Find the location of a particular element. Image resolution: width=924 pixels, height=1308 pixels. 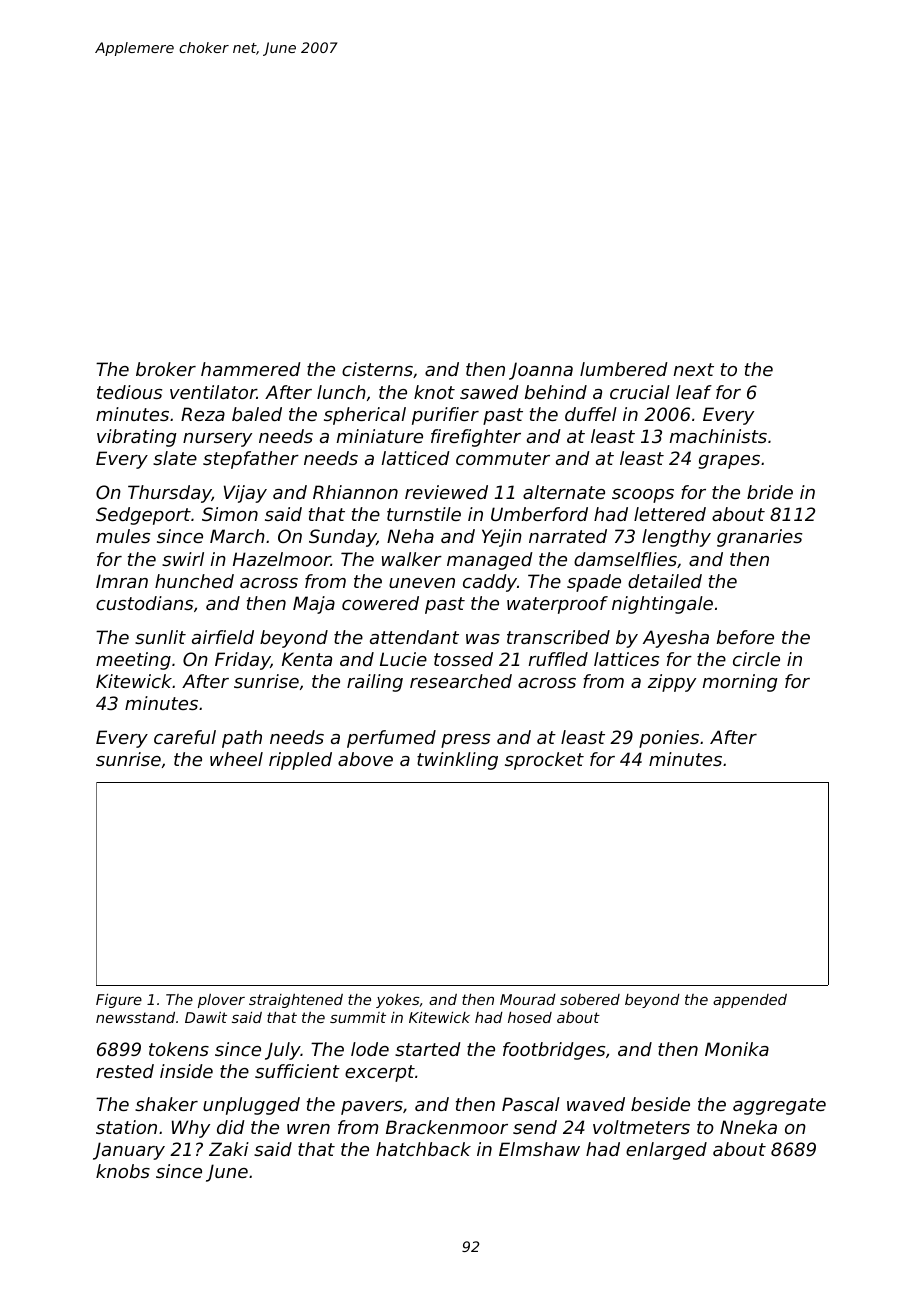

tokens is located at coordinates (179, 1049).
